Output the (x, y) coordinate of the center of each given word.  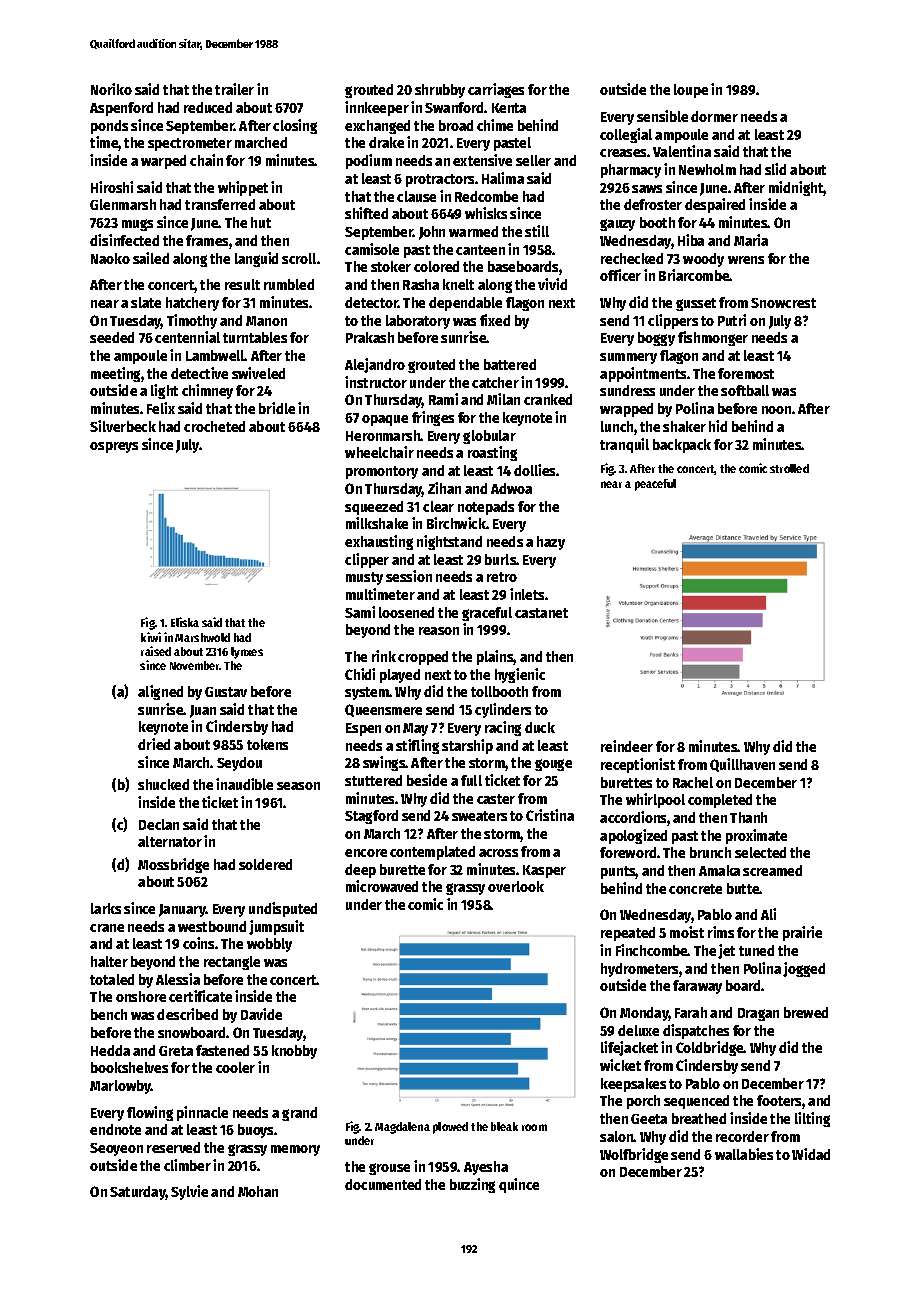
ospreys (114, 447)
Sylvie (189, 1192)
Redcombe (486, 196)
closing (295, 126)
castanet (541, 613)
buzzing (472, 1185)
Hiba (691, 240)
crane (107, 928)
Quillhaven (742, 765)
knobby (294, 1052)
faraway (697, 987)
